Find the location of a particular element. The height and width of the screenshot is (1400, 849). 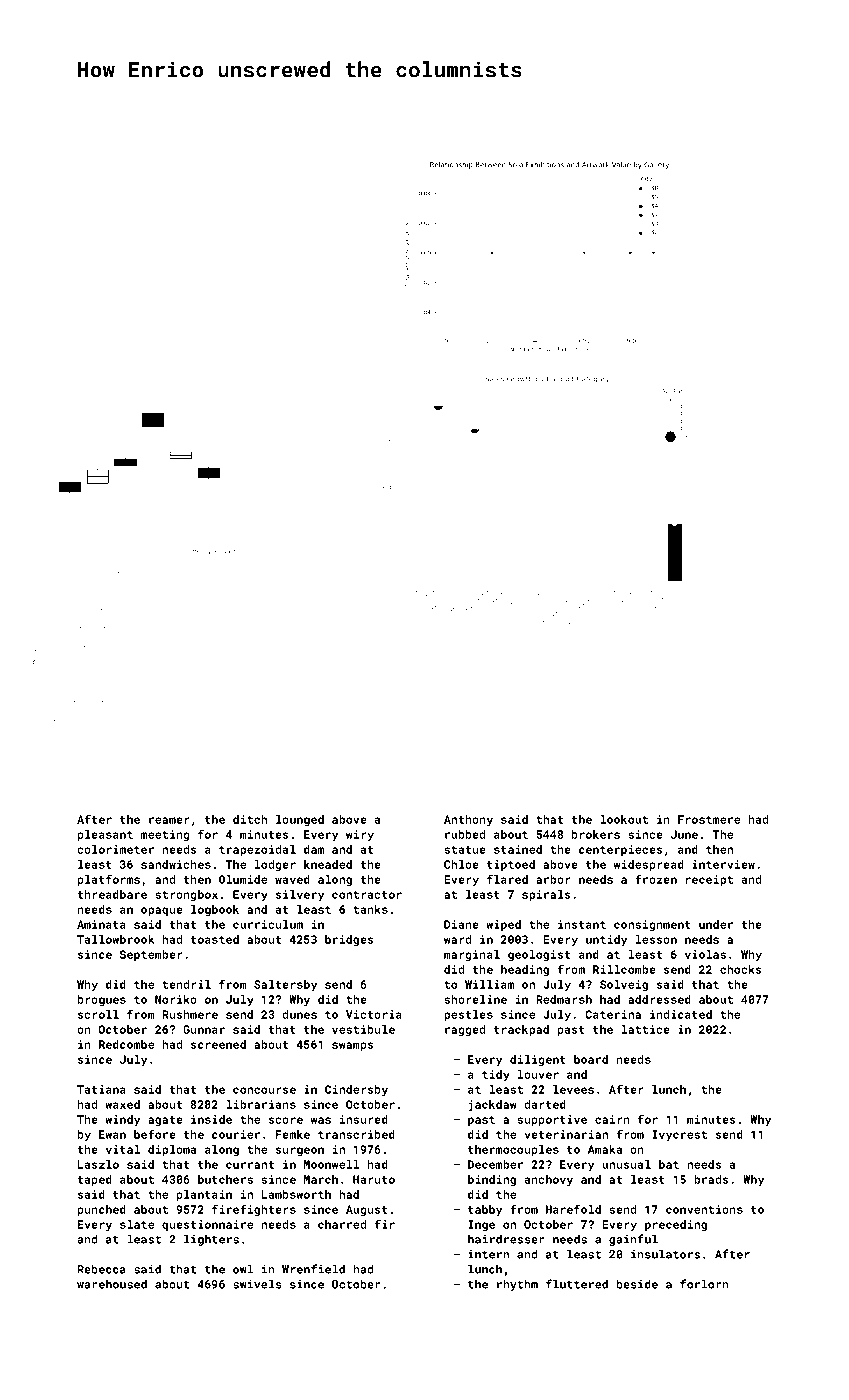

Noriko is located at coordinates (176, 999).
